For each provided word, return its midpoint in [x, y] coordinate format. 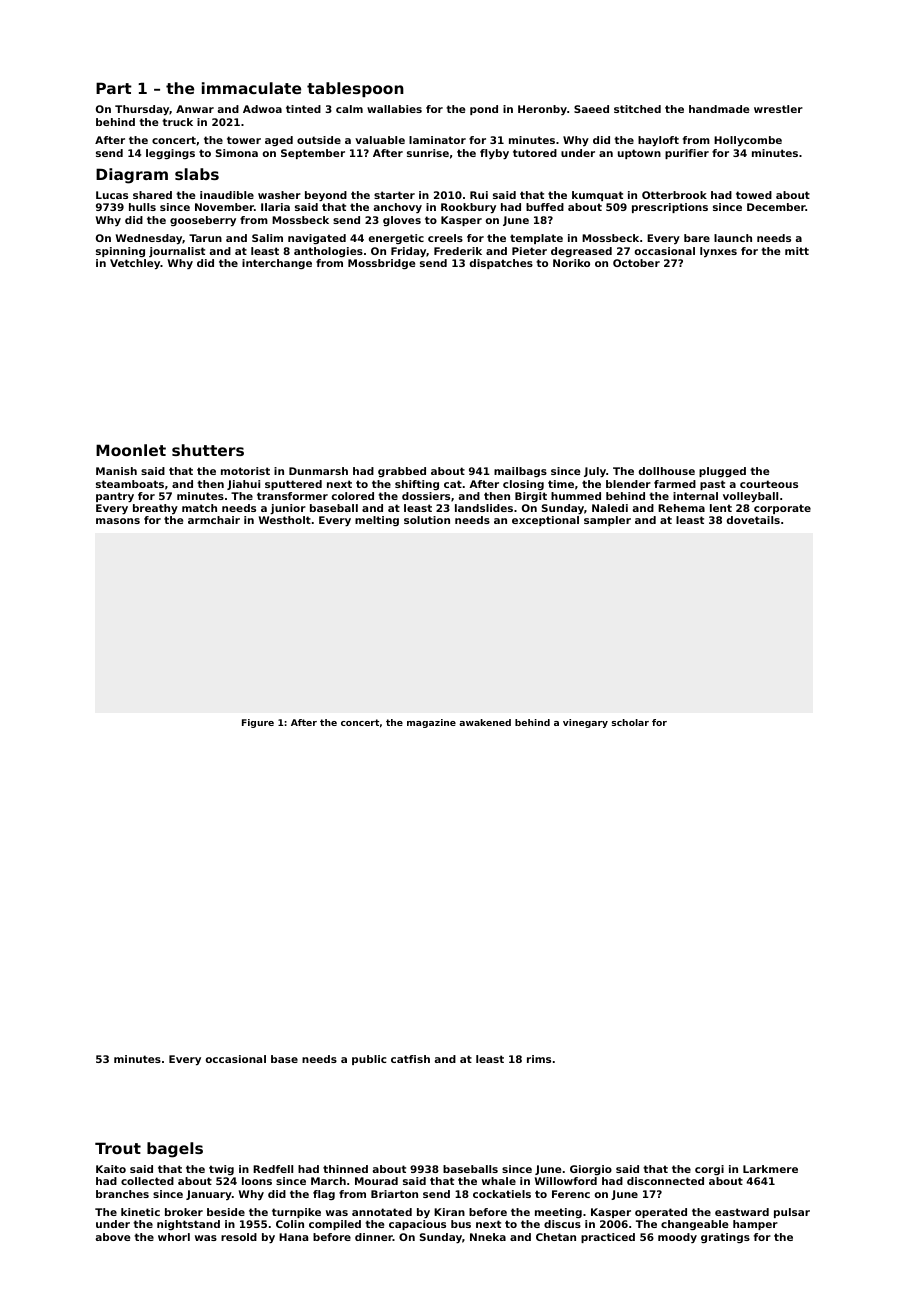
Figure [258, 723]
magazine [431, 723]
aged [279, 141]
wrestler [778, 109]
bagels [175, 1150]
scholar [630, 722]
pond [484, 110]
